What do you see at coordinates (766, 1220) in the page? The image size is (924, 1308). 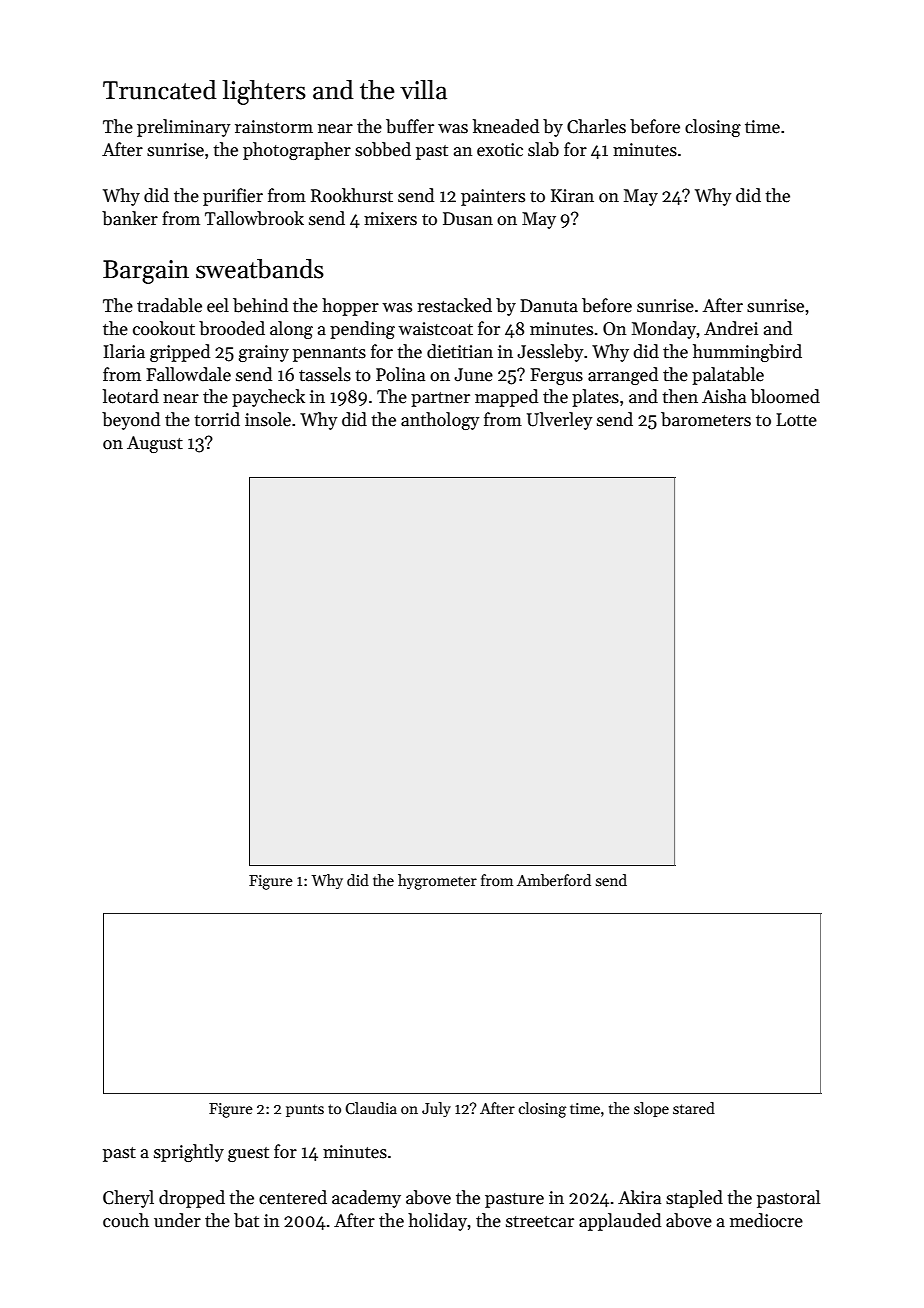 I see `mediocre` at bounding box center [766, 1220].
